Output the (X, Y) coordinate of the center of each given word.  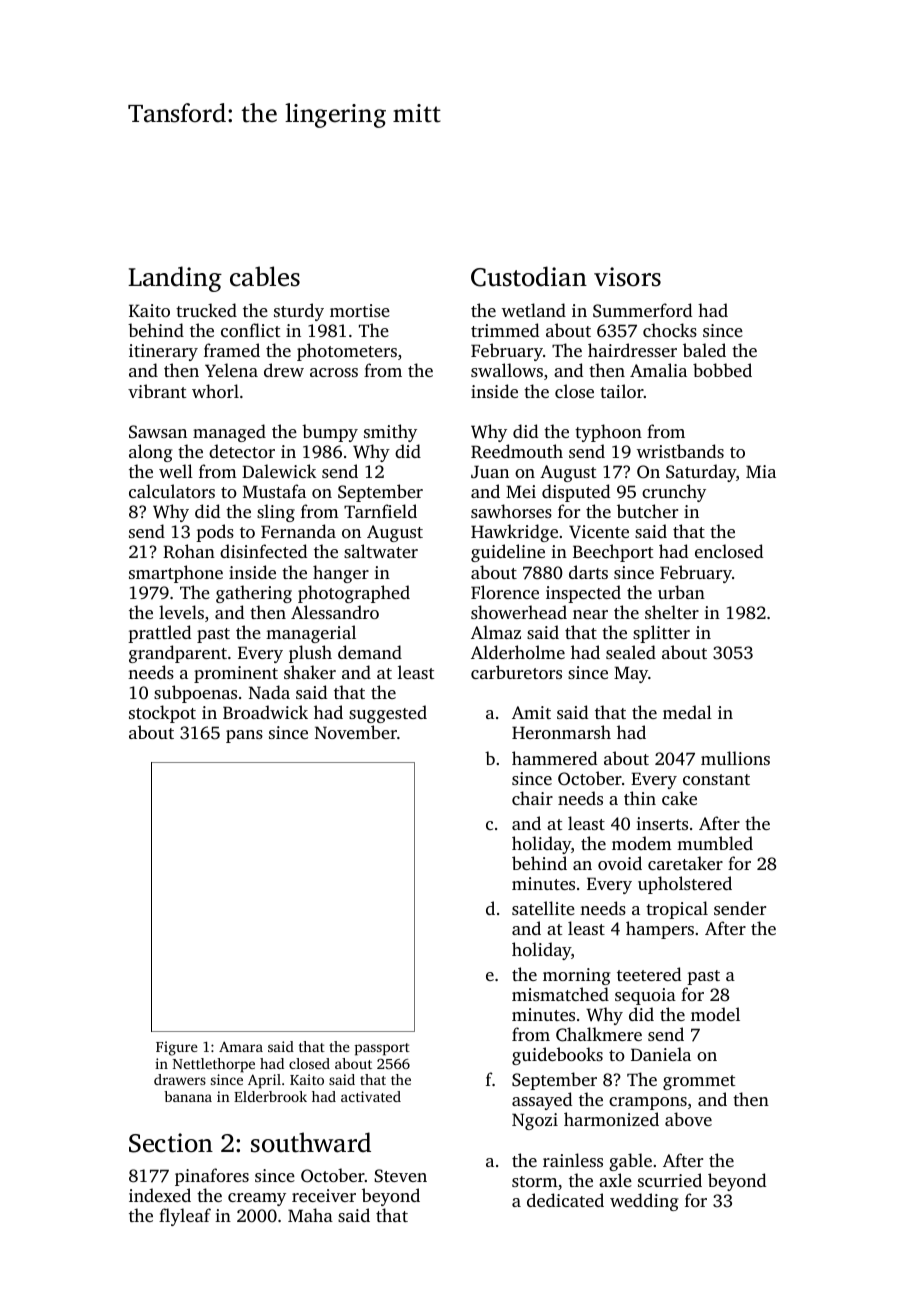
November (356, 732)
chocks (670, 330)
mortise (360, 310)
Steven (400, 1176)
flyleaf (185, 1217)
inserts (662, 823)
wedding (644, 1202)
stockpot (162, 714)
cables (265, 276)
